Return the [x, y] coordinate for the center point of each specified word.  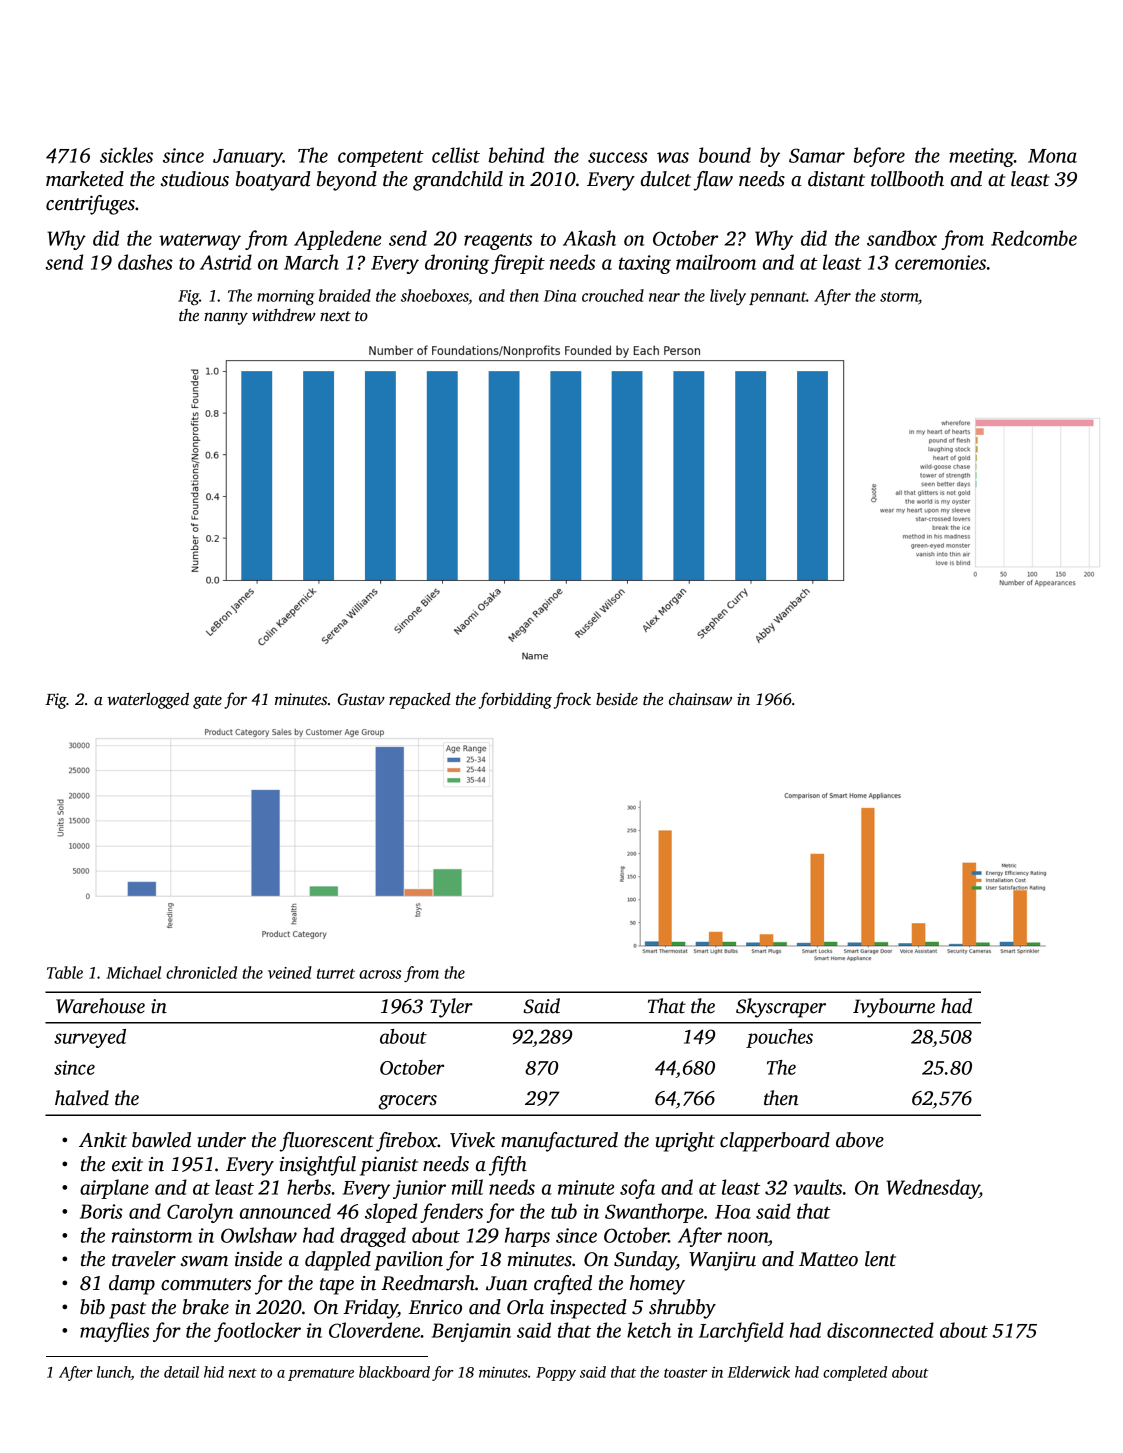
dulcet [666, 179]
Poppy [556, 1374]
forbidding [515, 700]
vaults [817, 1187]
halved [82, 1098]
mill [467, 1187]
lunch [114, 1372]
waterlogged [148, 700]
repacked [420, 701]
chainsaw [700, 699]
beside [617, 699]
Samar [817, 155]
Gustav [361, 699]
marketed [85, 179]
